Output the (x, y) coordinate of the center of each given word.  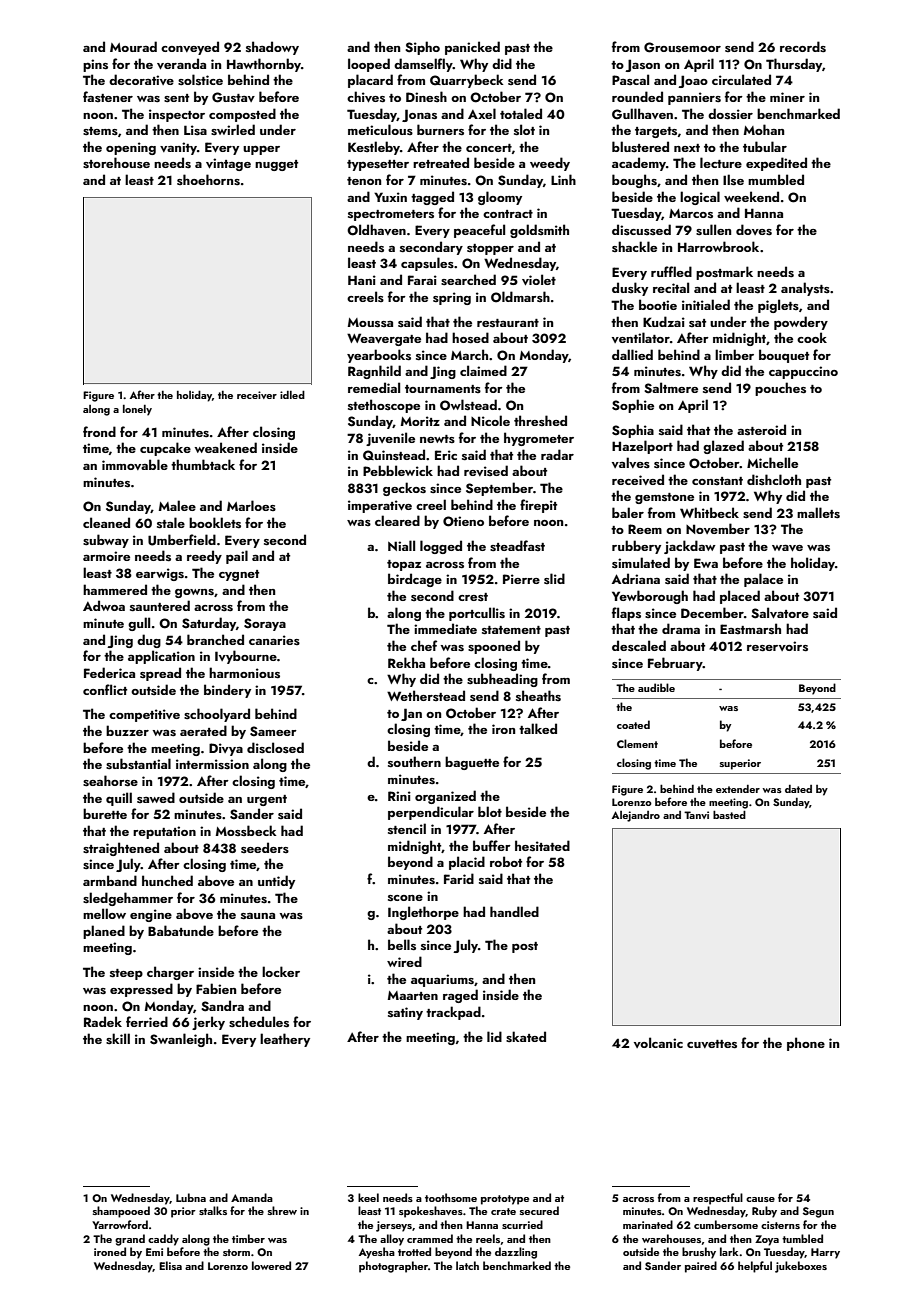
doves (754, 230)
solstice (200, 80)
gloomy (500, 198)
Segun (818, 1212)
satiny (405, 1013)
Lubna (191, 1197)
